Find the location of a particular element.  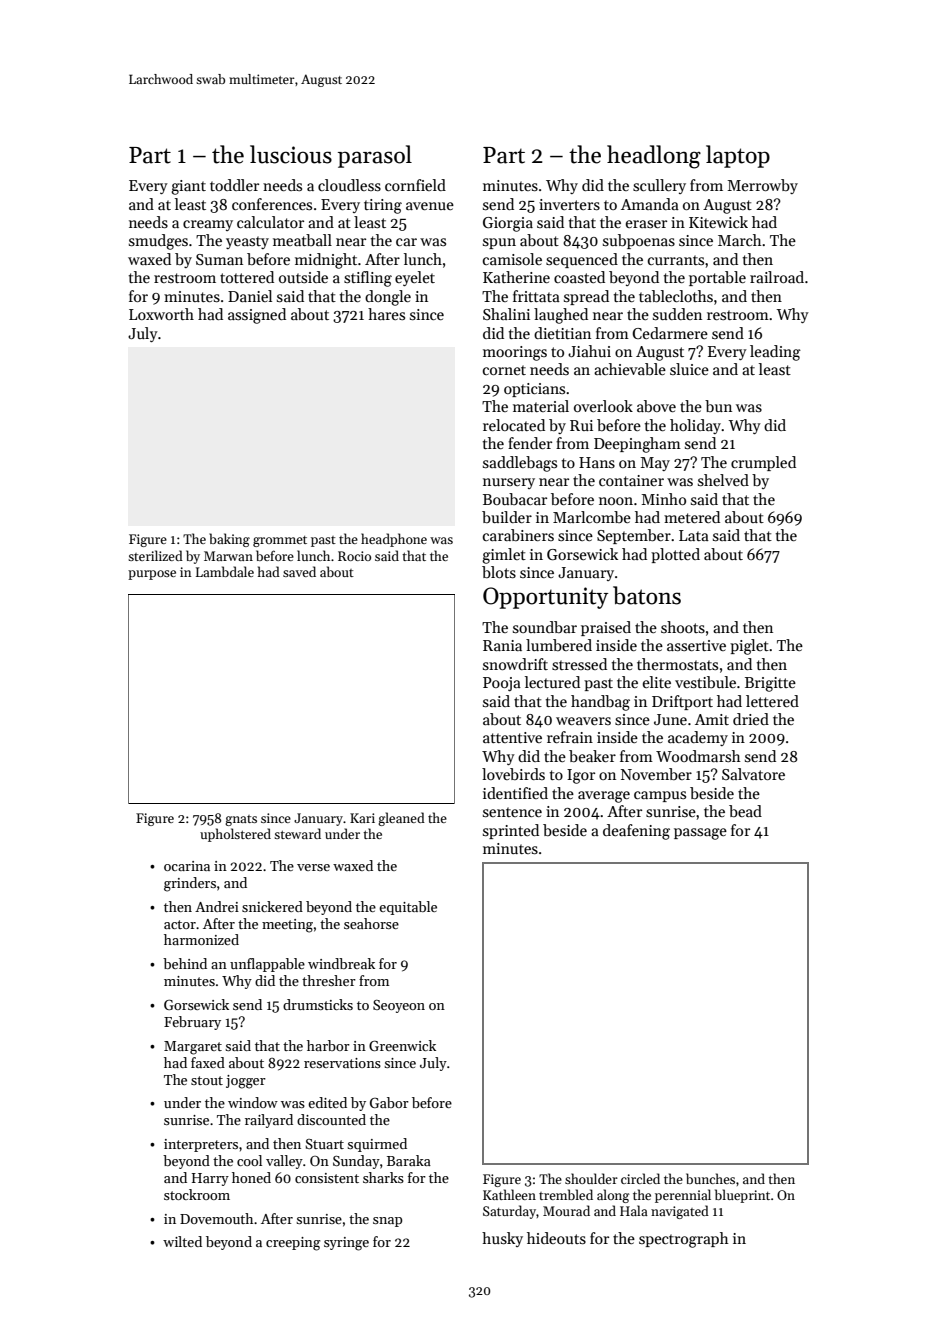

Jiahui is located at coordinates (589, 351).
